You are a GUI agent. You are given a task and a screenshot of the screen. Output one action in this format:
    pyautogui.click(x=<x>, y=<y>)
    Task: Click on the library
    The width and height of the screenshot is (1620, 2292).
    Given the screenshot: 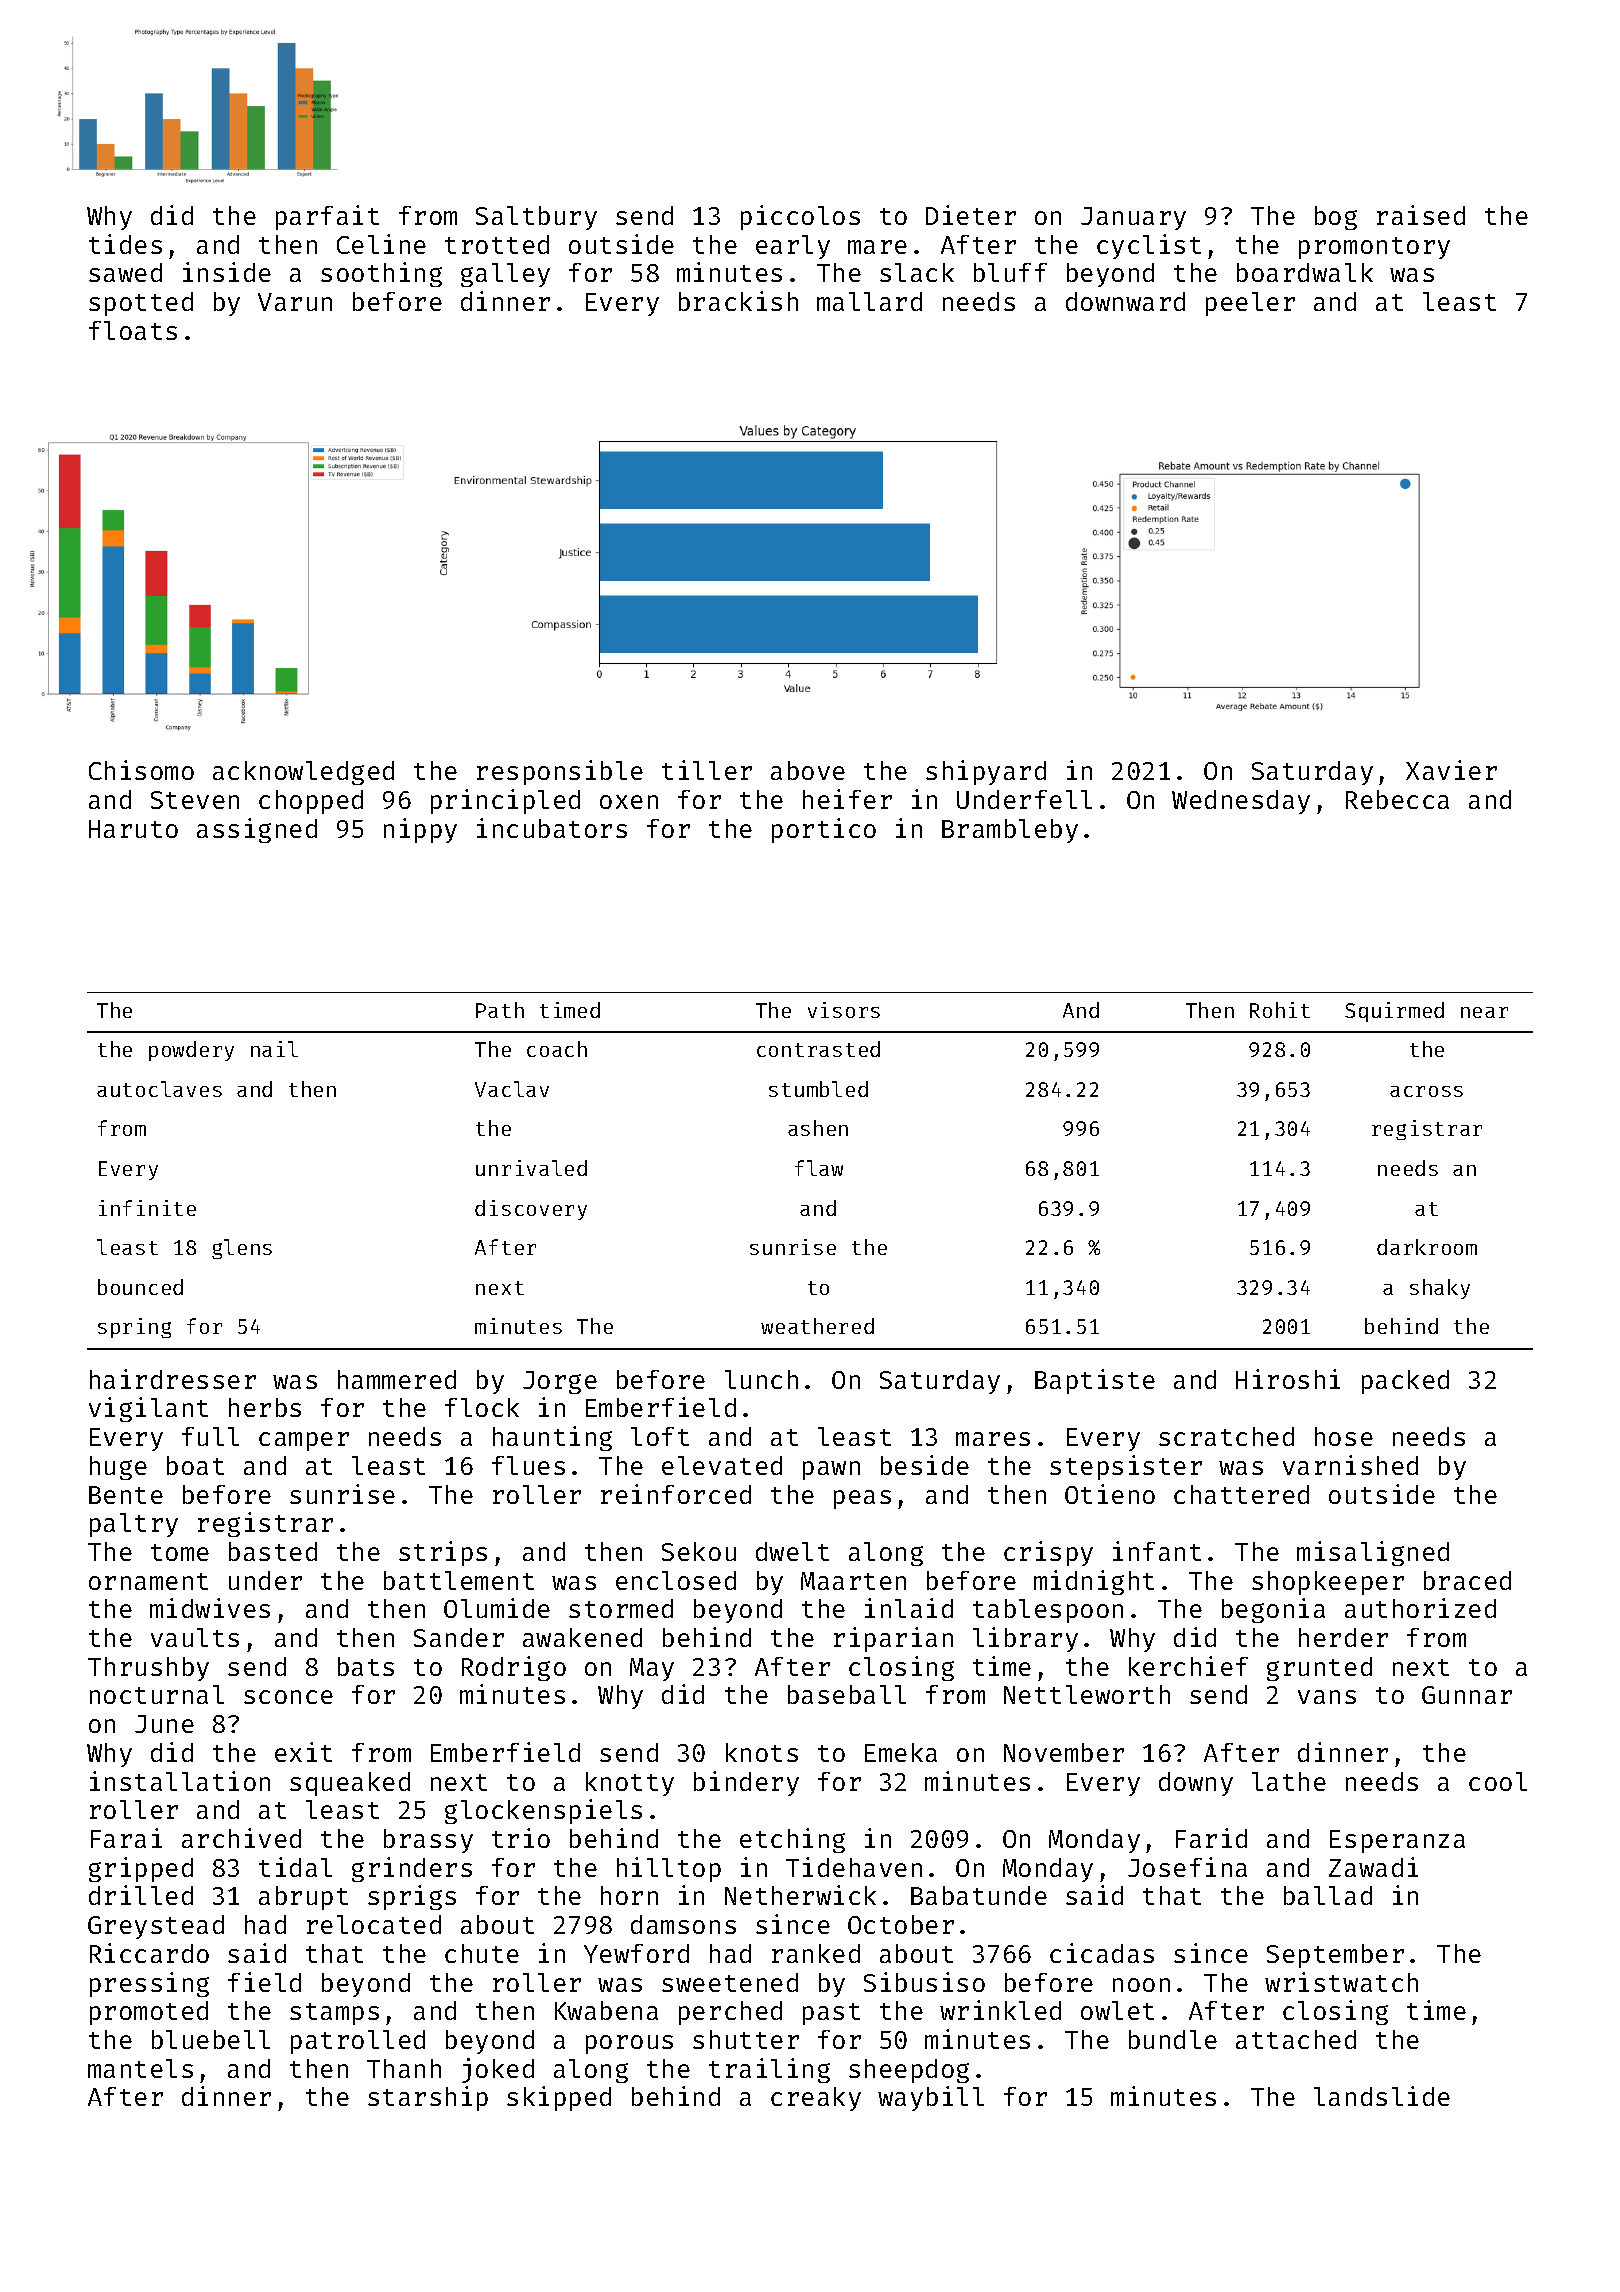 What is the action you would take?
    pyautogui.click(x=1025, y=1639)
